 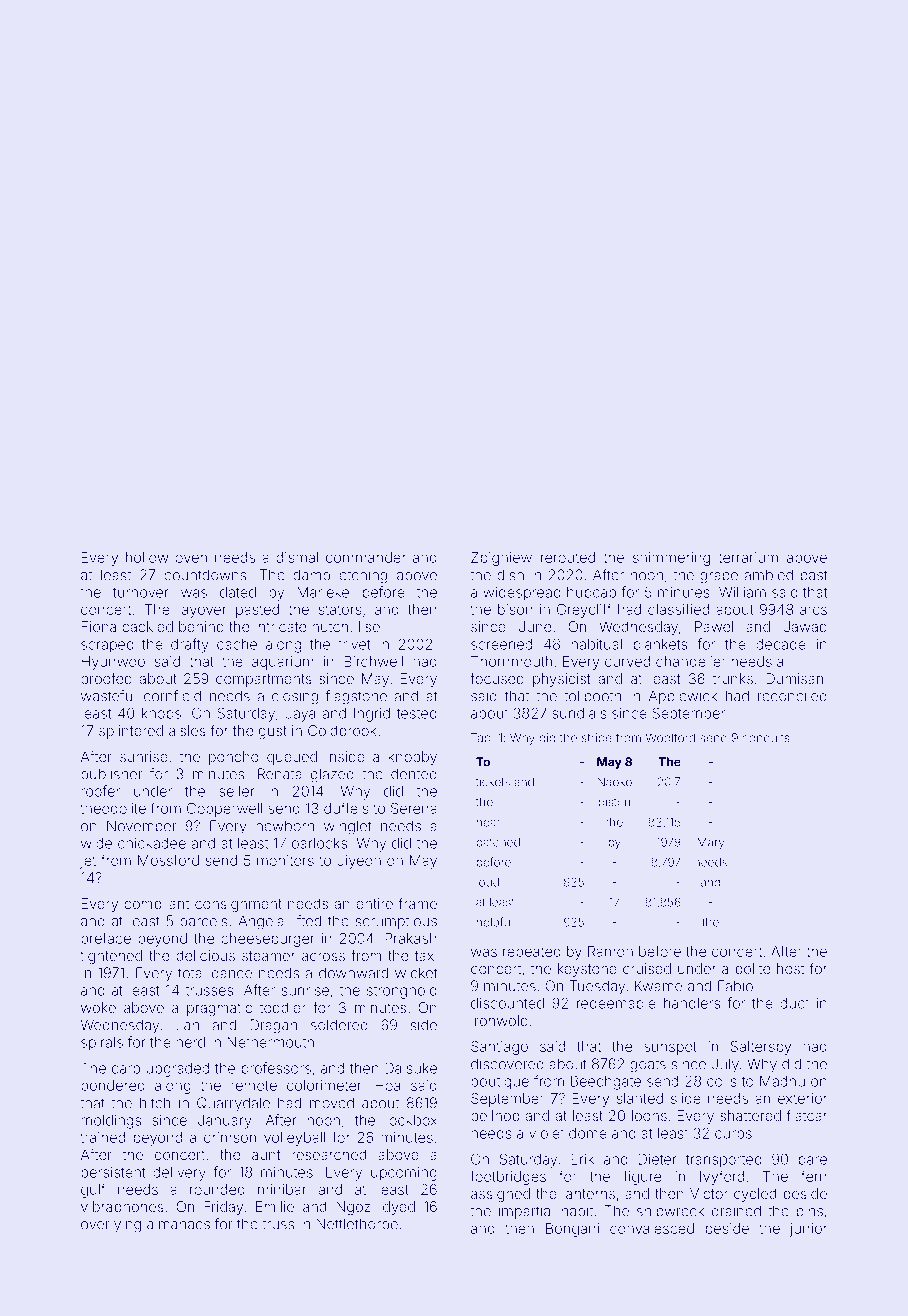 I want to click on violet, so click(x=546, y=1133).
